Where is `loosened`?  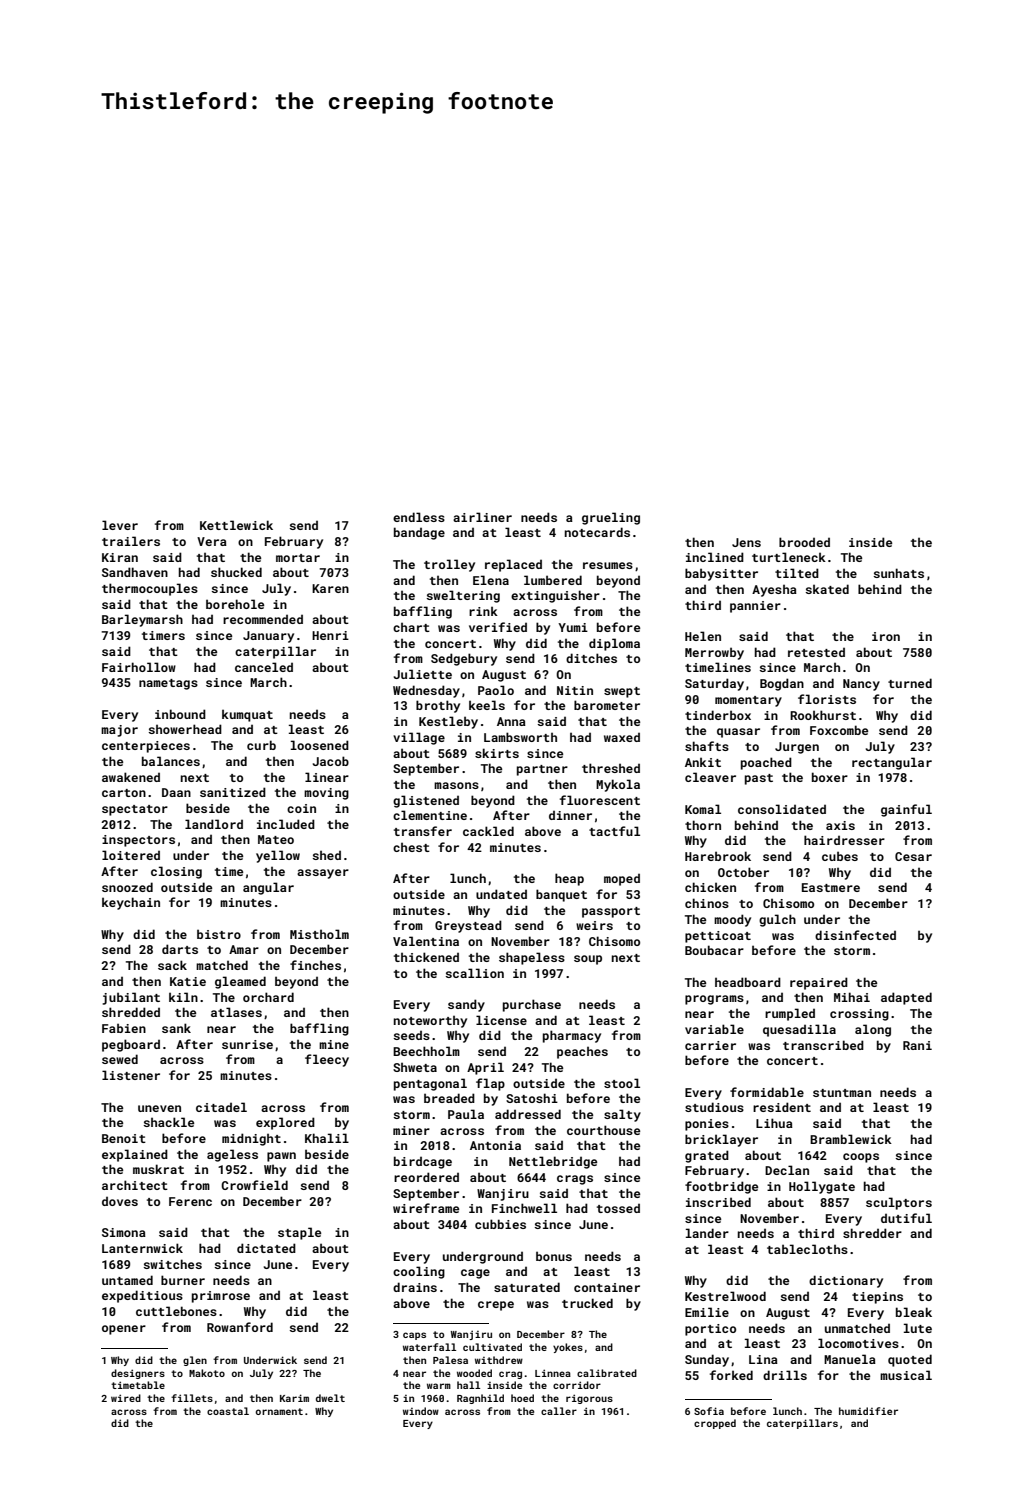
loosened is located at coordinates (320, 745).
